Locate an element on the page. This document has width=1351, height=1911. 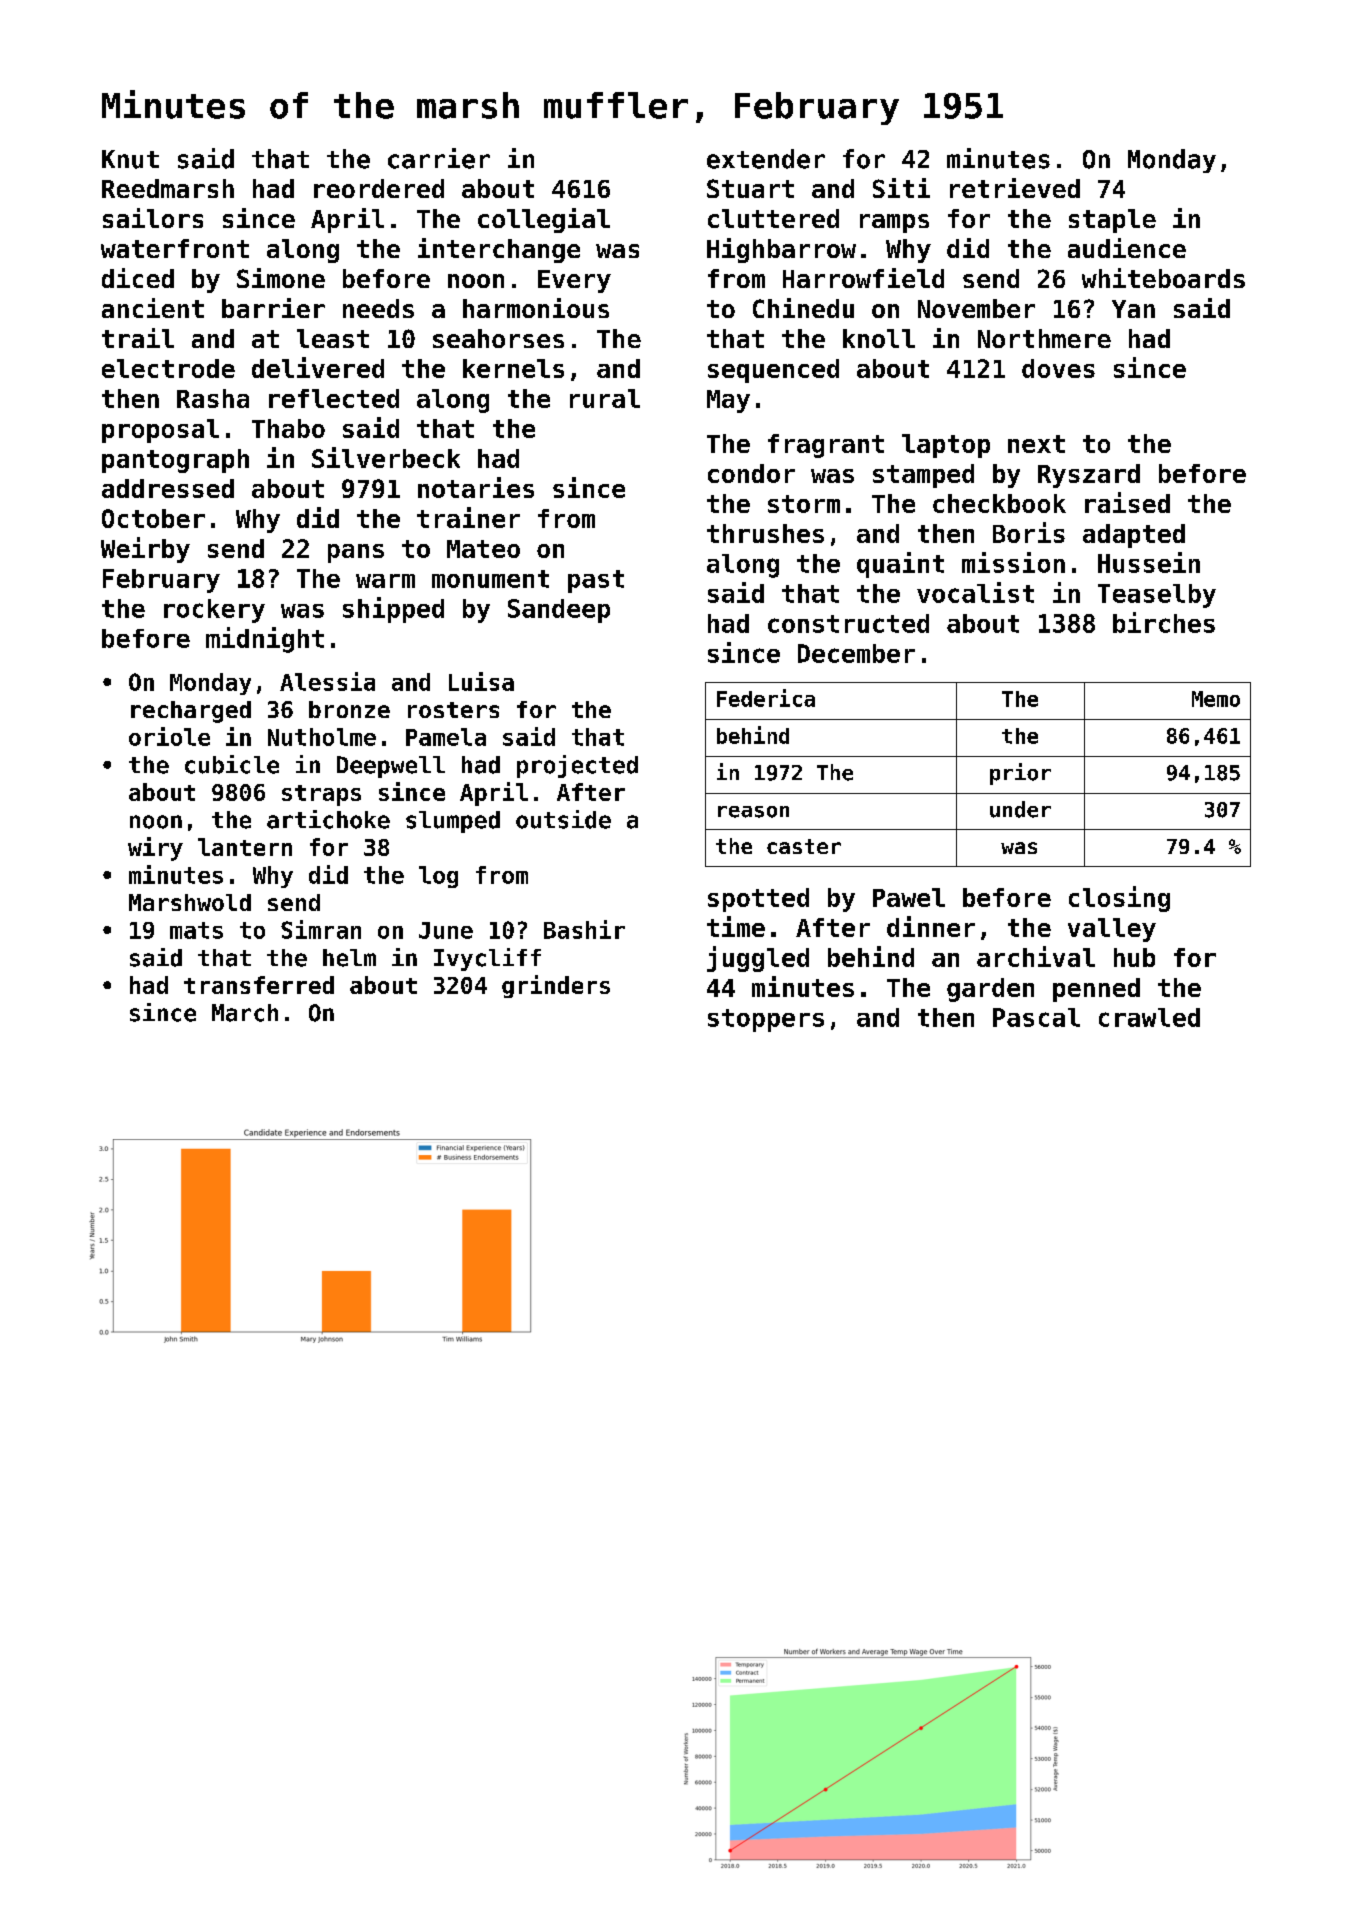
reason is located at coordinates (753, 812).
